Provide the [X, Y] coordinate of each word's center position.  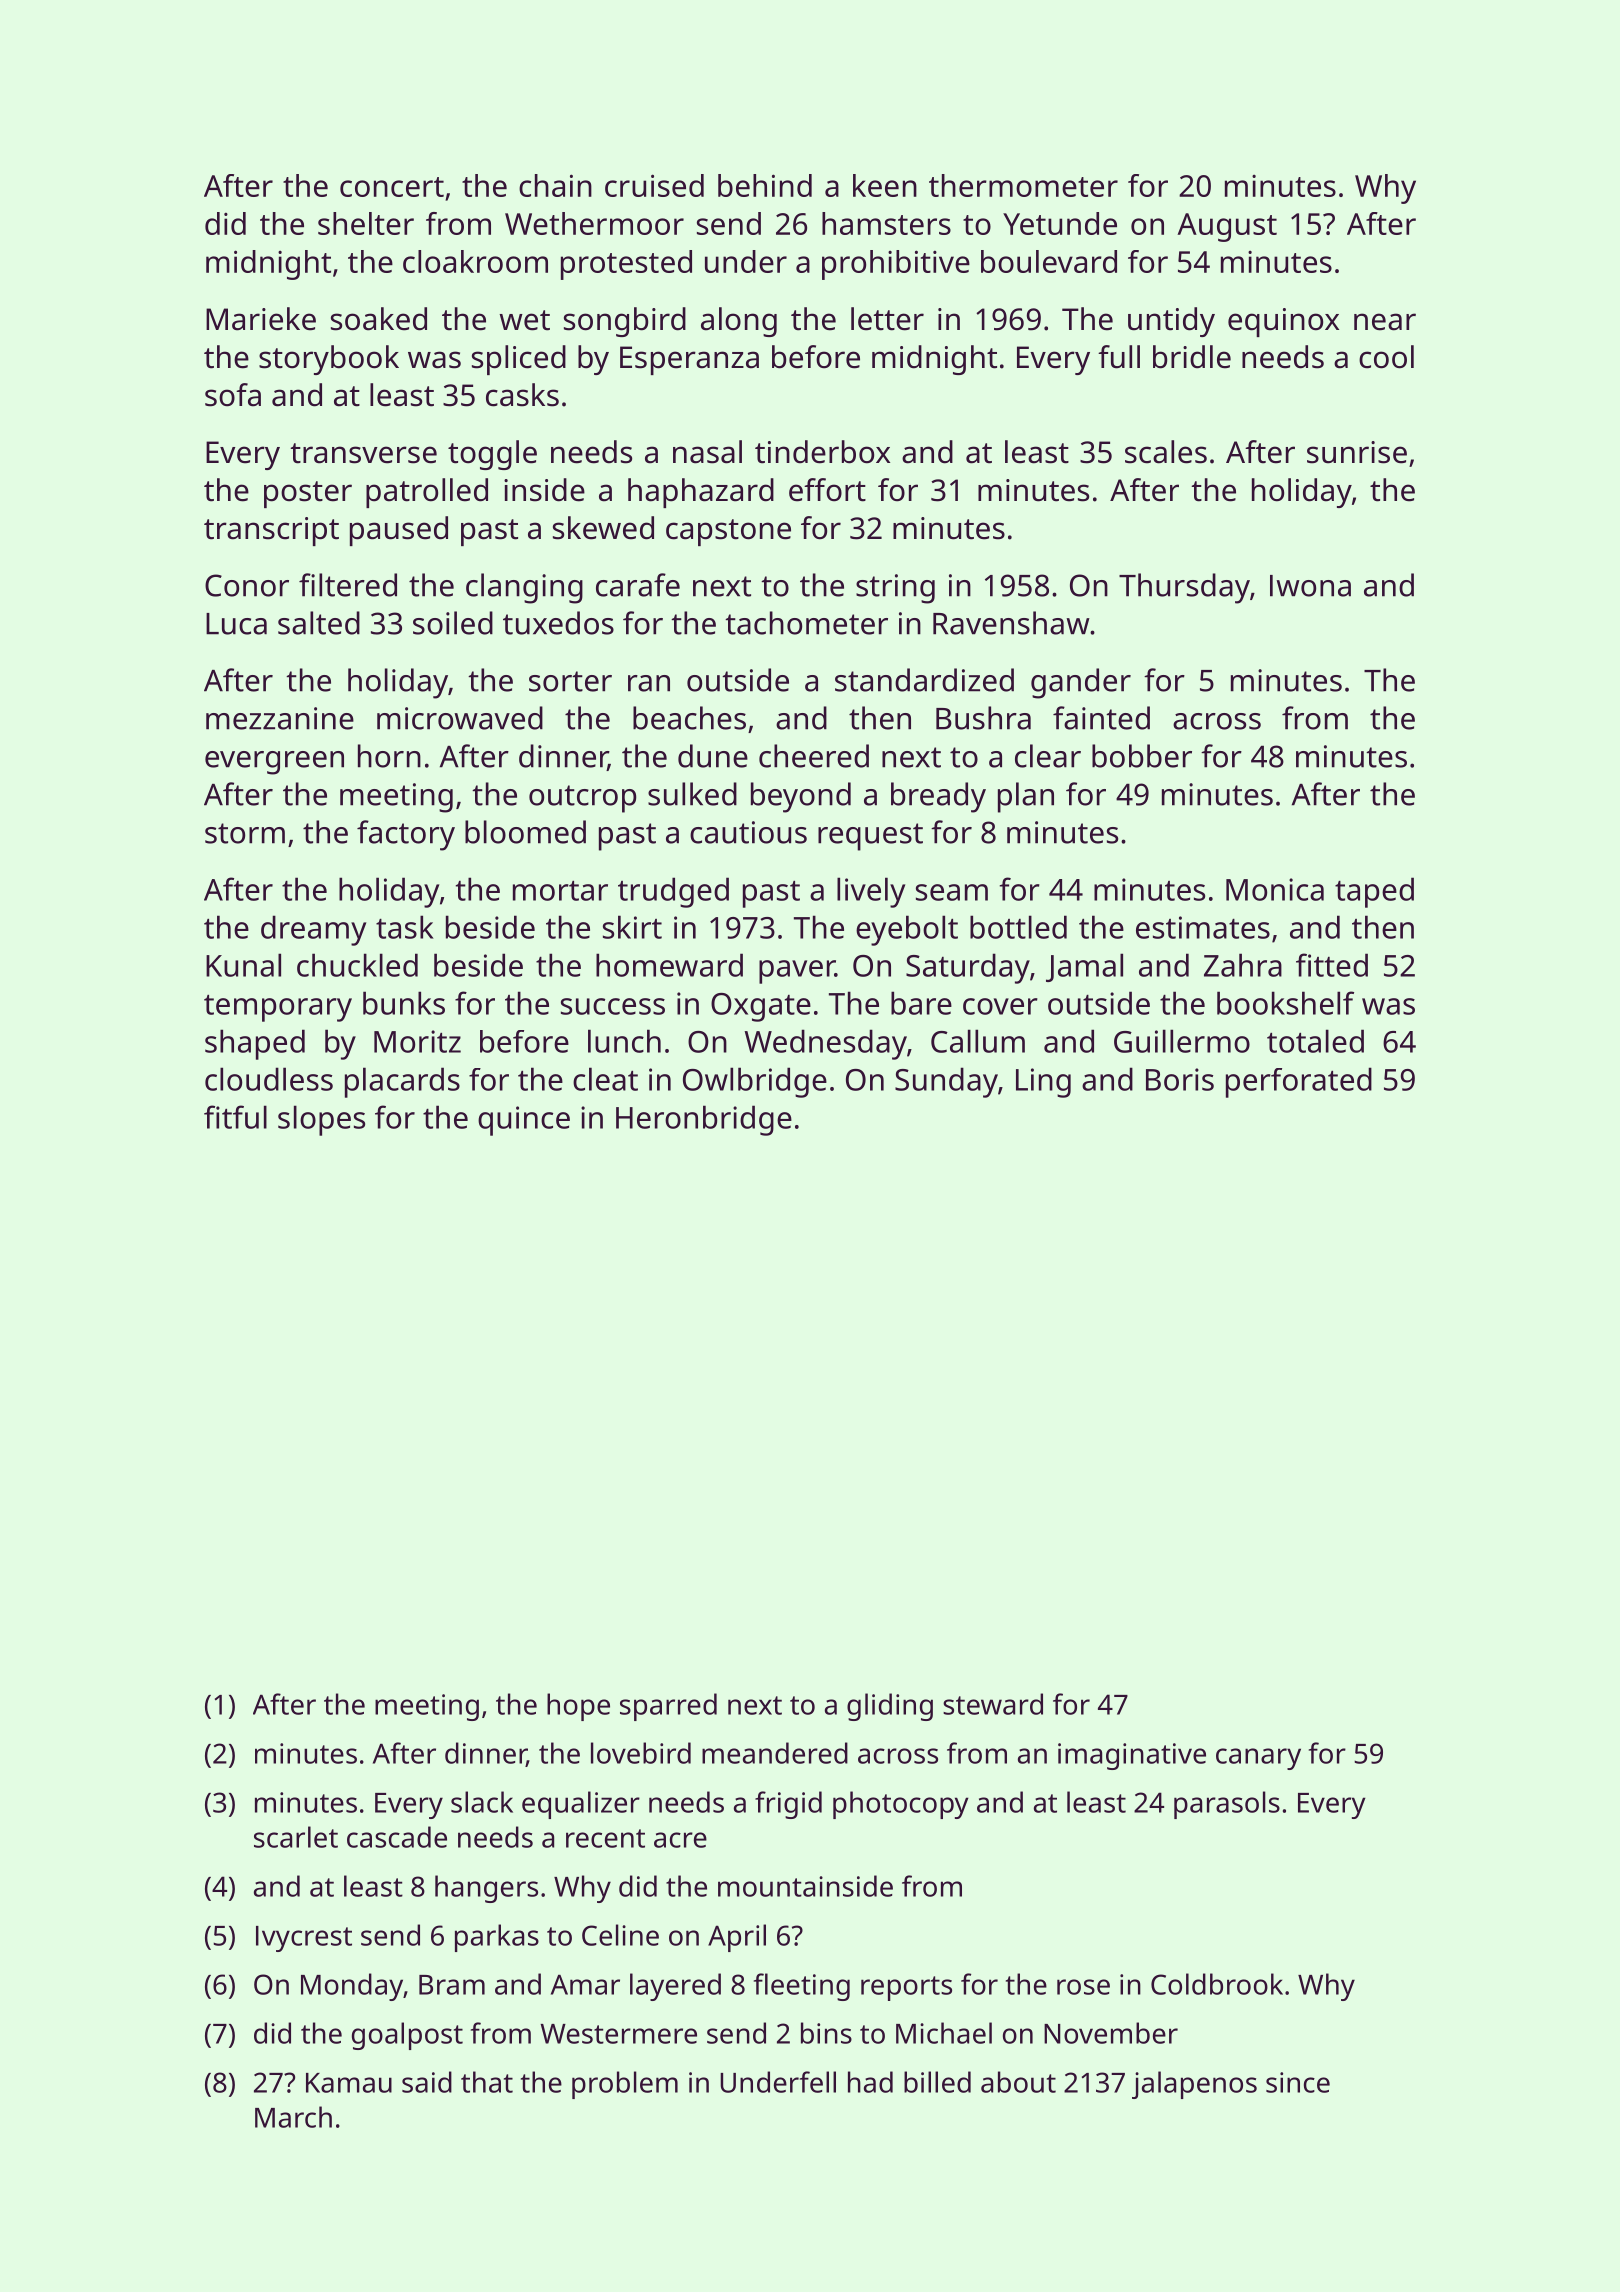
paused [399, 531]
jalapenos [1194, 2085]
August [1227, 227]
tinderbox [822, 452]
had [870, 2082]
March [293, 2117]
